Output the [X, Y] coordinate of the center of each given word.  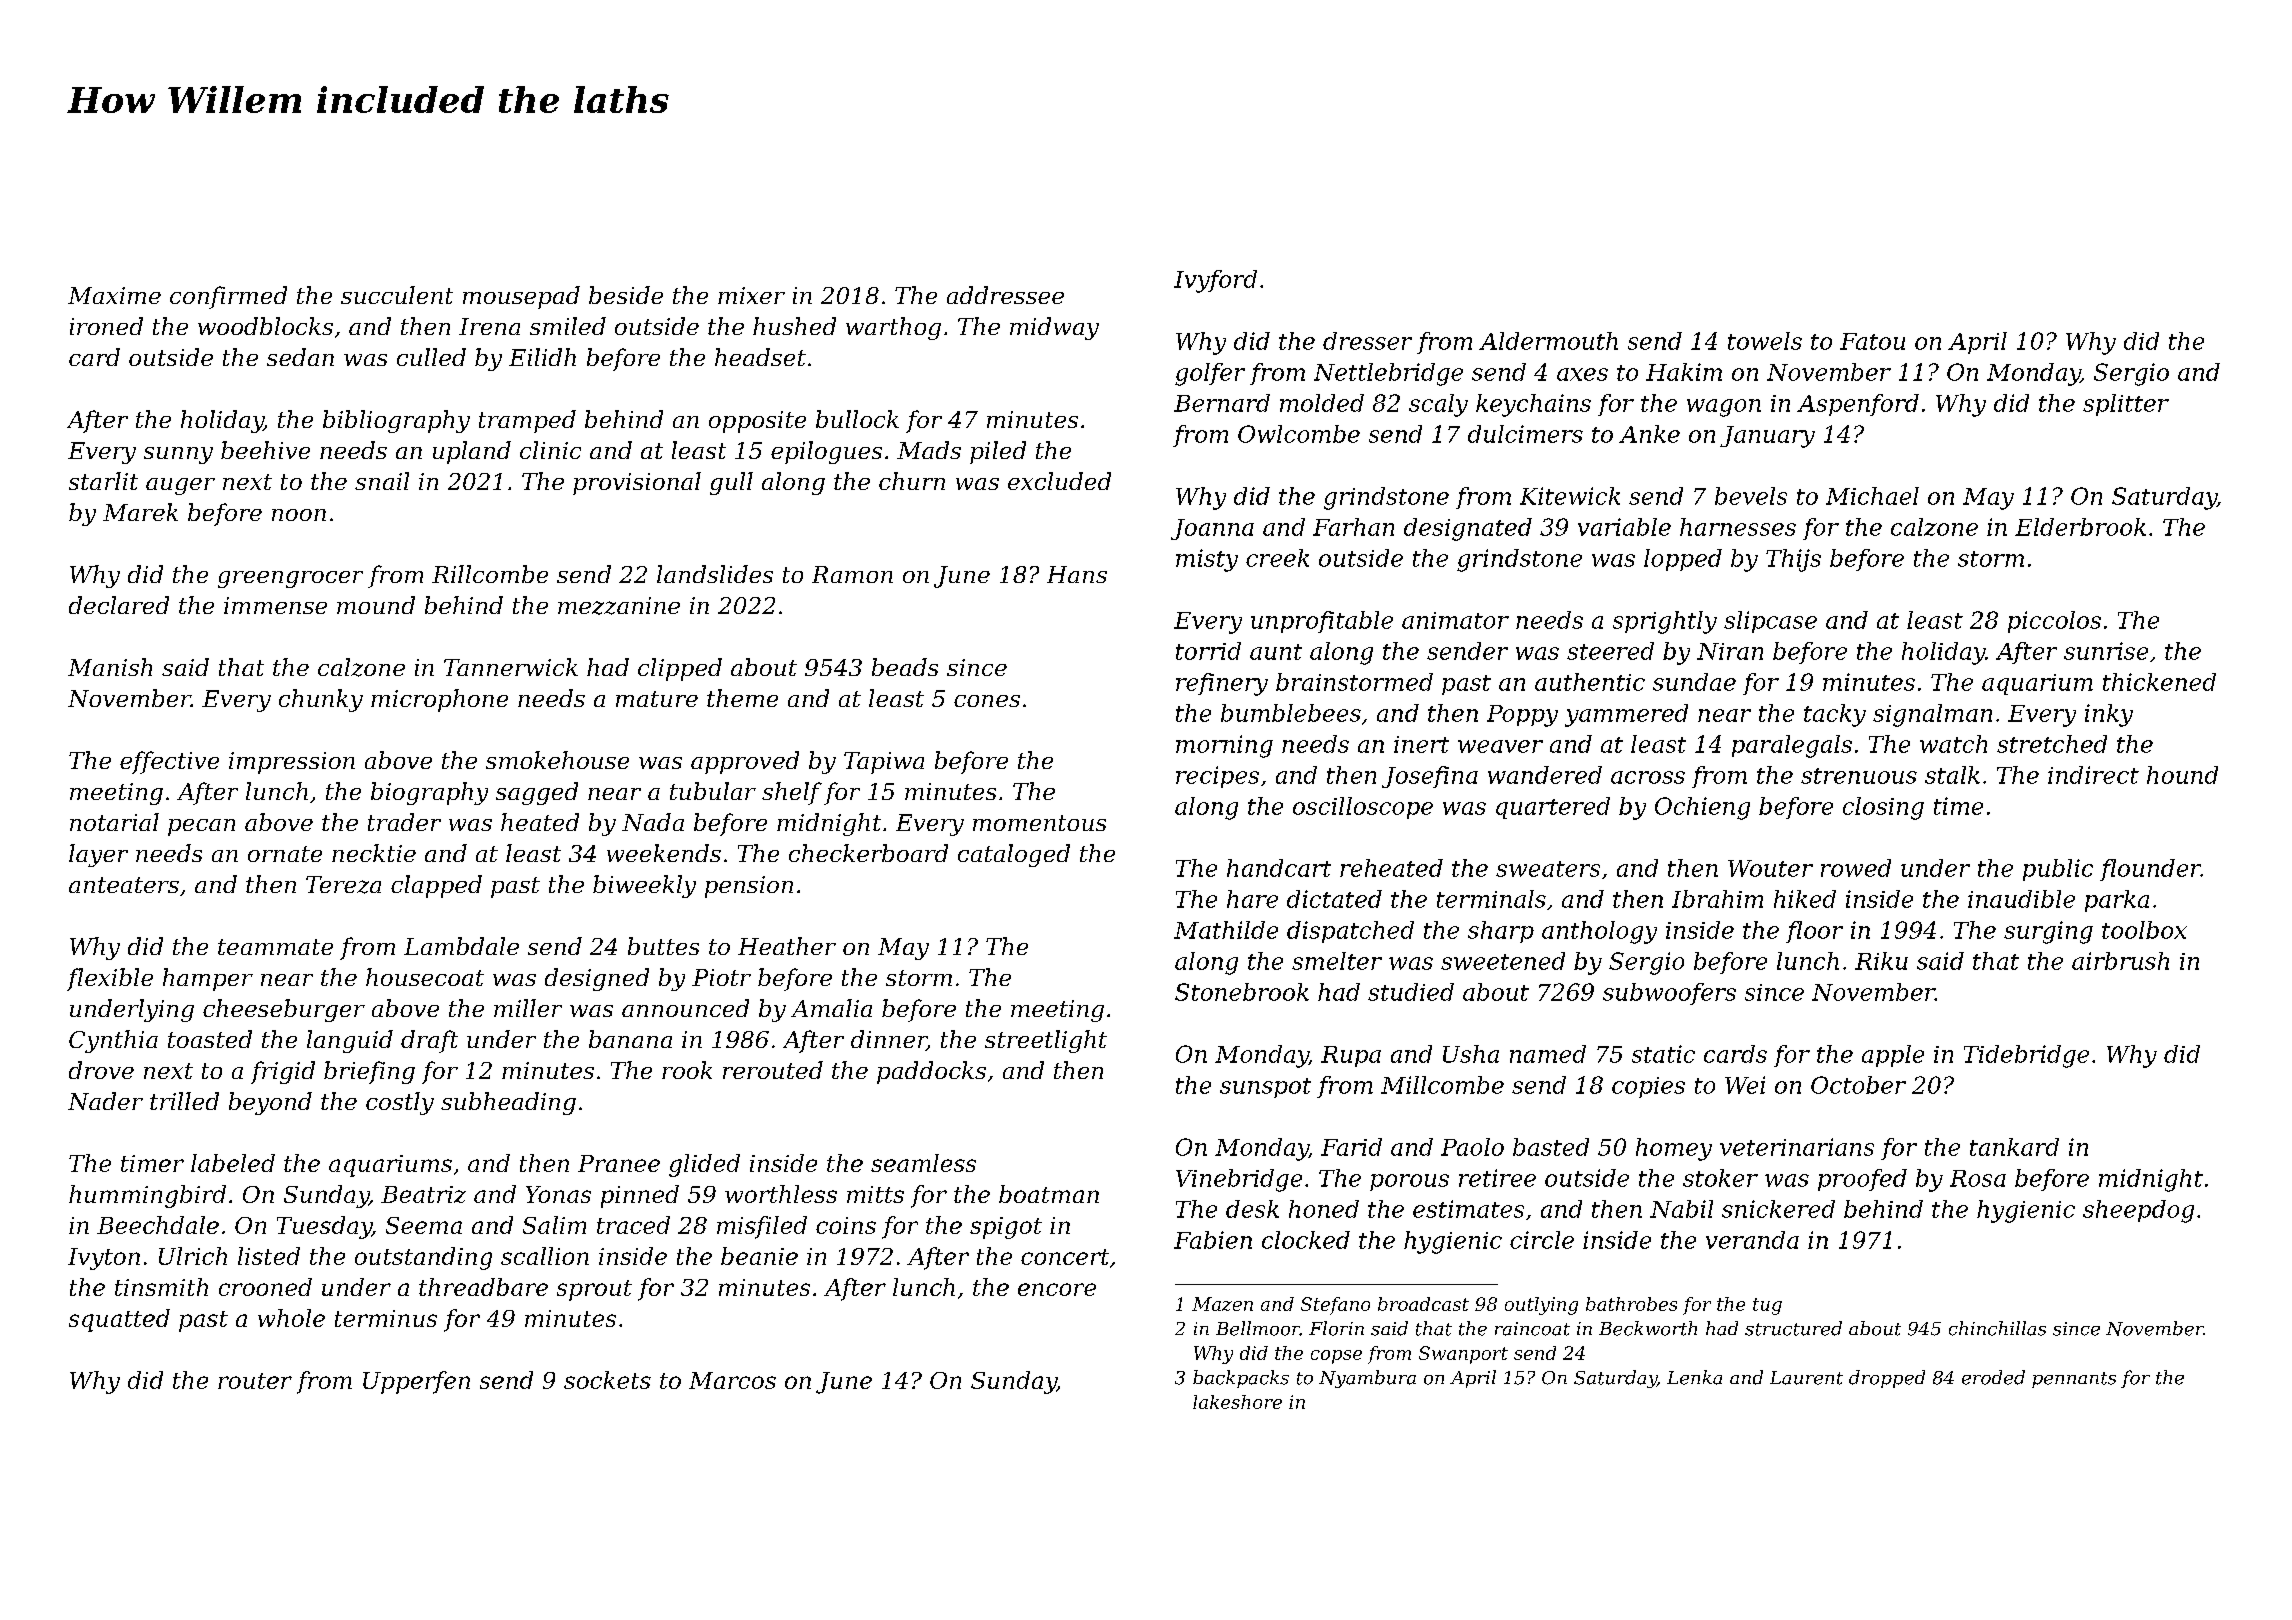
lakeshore [1237, 1402]
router [255, 1381]
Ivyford [1215, 281]
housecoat [425, 977]
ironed [106, 326]
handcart [1279, 868]
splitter [2126, 405]
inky [2109, 715]
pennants [2074, 1380]
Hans [1077, 574]
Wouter [1770, 868]
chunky [321, 700]
